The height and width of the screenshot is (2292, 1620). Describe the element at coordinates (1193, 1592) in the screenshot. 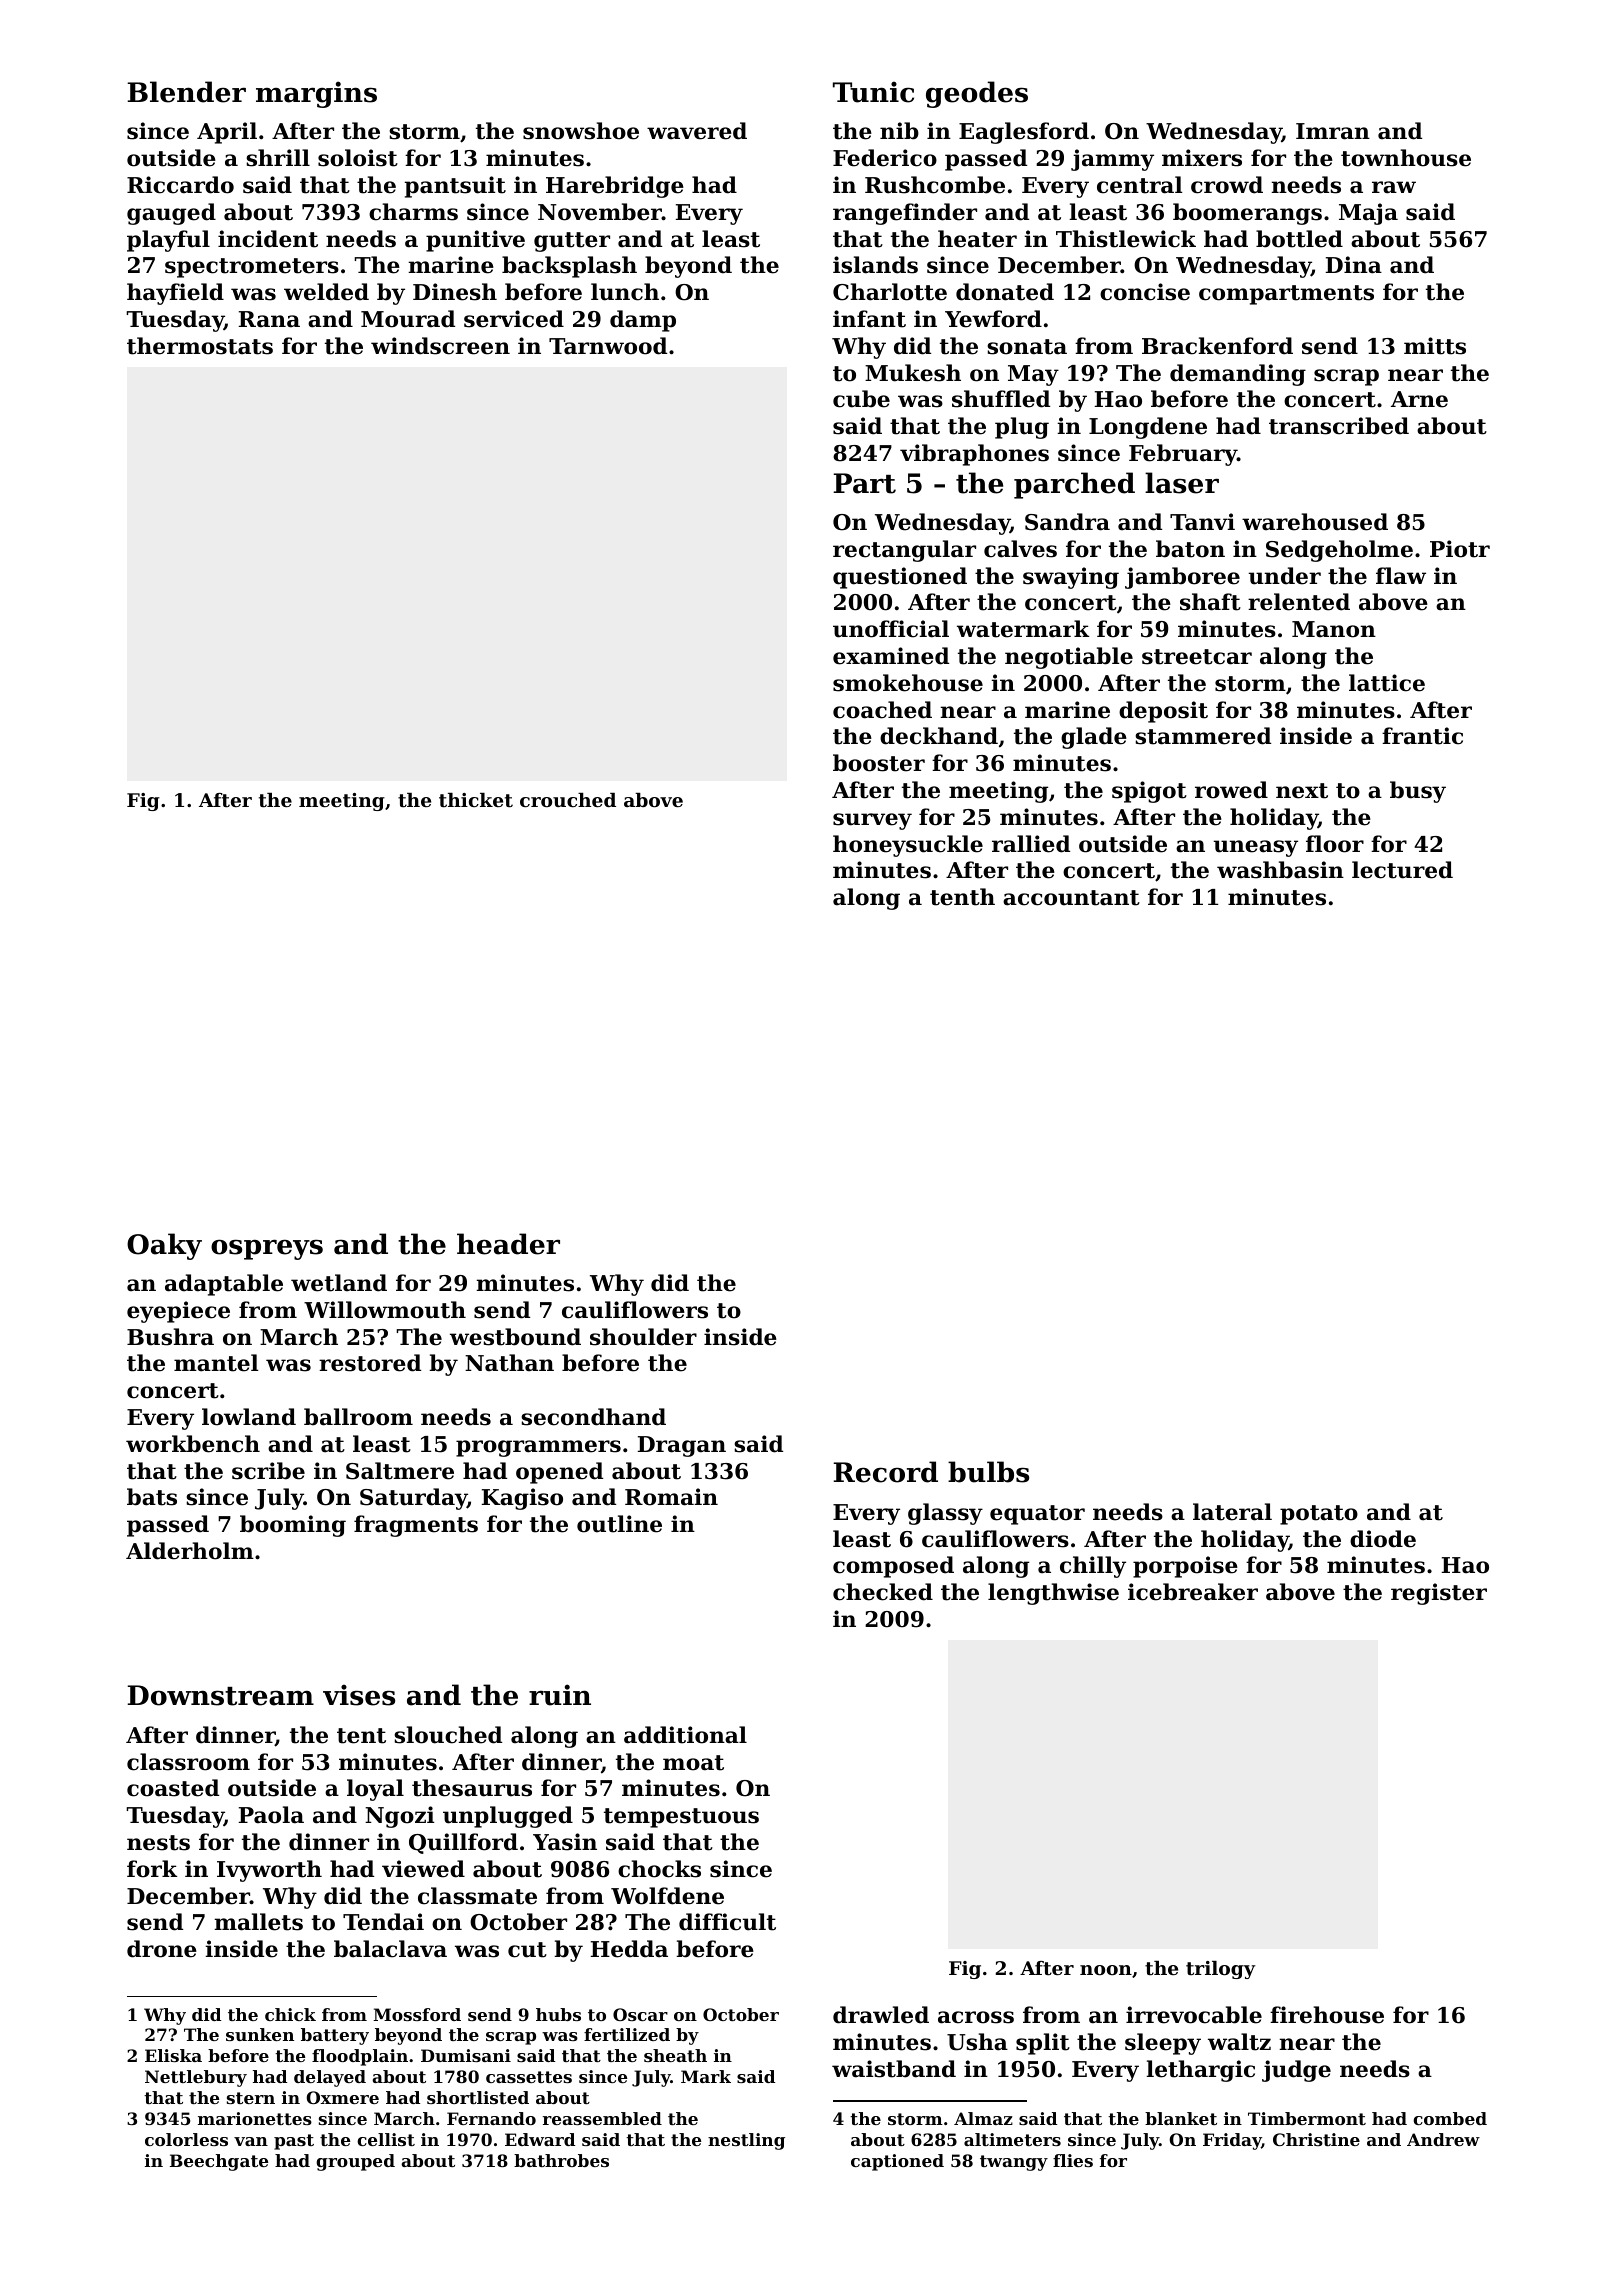

I see `icebreaker` at that location.
